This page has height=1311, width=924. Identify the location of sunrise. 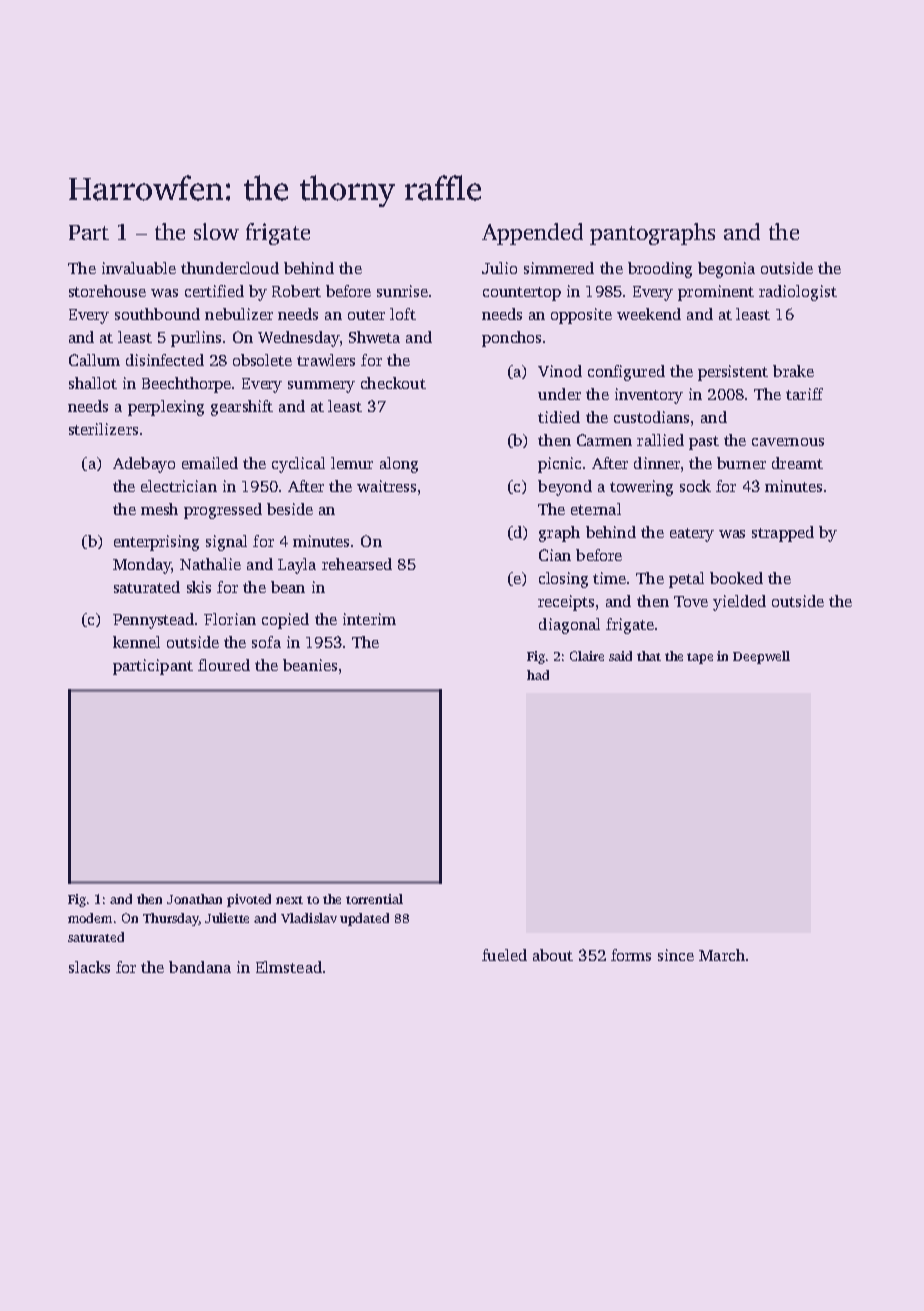
(402, 291).
